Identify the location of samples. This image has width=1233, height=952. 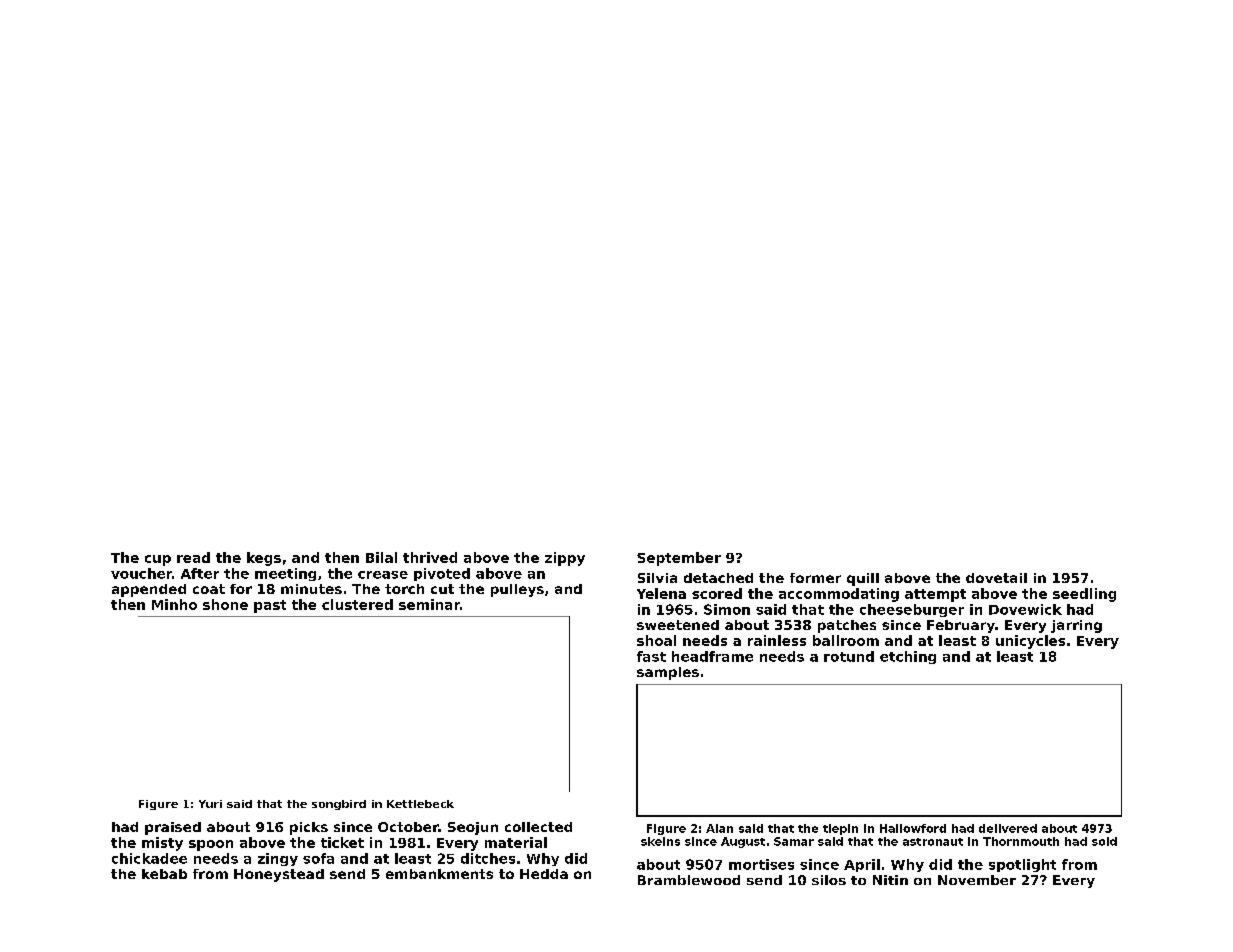
(668, 673).
